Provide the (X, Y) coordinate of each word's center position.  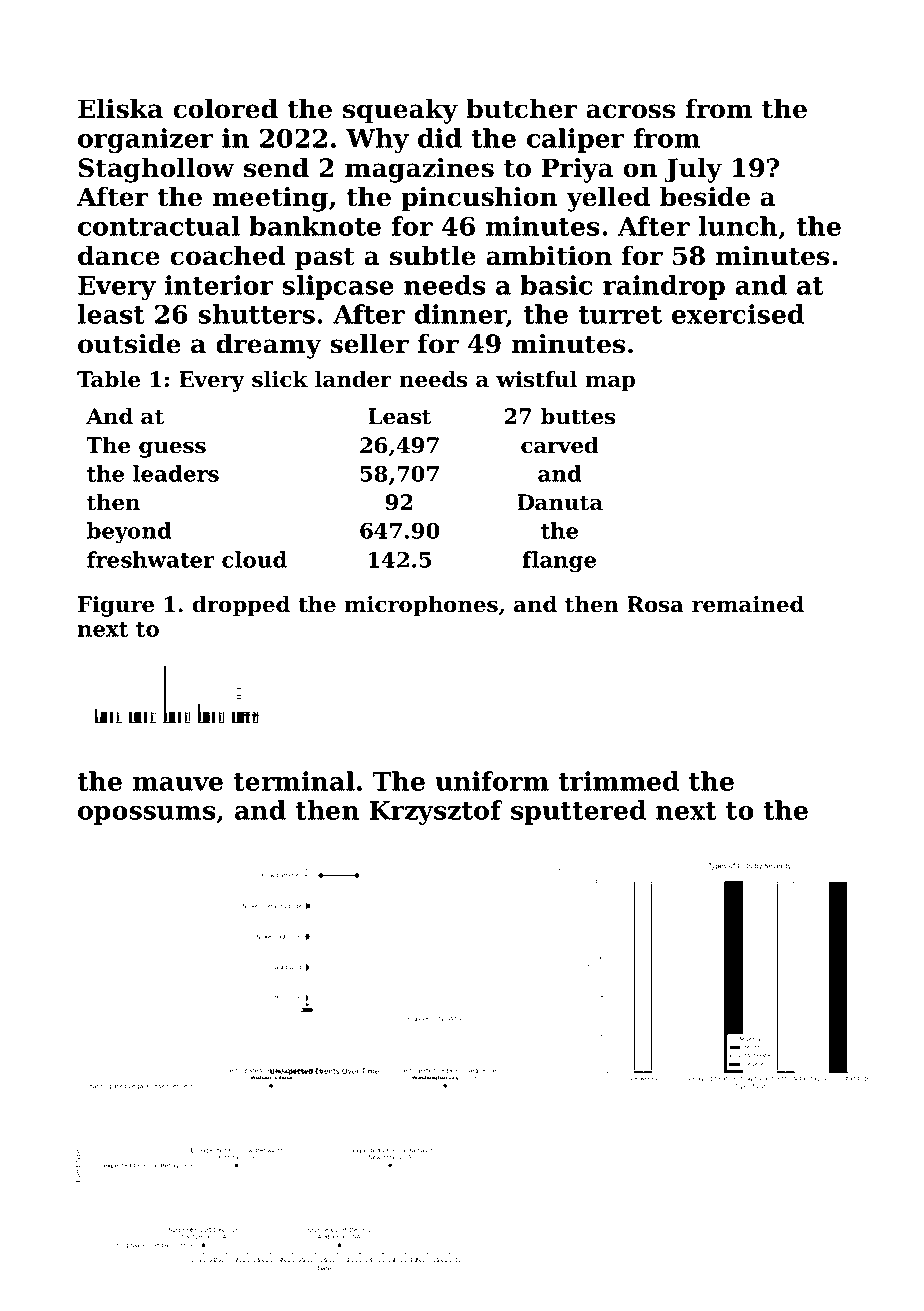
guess (172, 449)
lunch (738, 226)
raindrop (664, 287)
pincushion (479, 199)
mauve (178, 784)
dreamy (269, 346)
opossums (147, 815)
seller (369, 343)
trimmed (618, 781)
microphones (421, 606)
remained (748, 604)
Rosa (655, 604)
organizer (145, 140)
